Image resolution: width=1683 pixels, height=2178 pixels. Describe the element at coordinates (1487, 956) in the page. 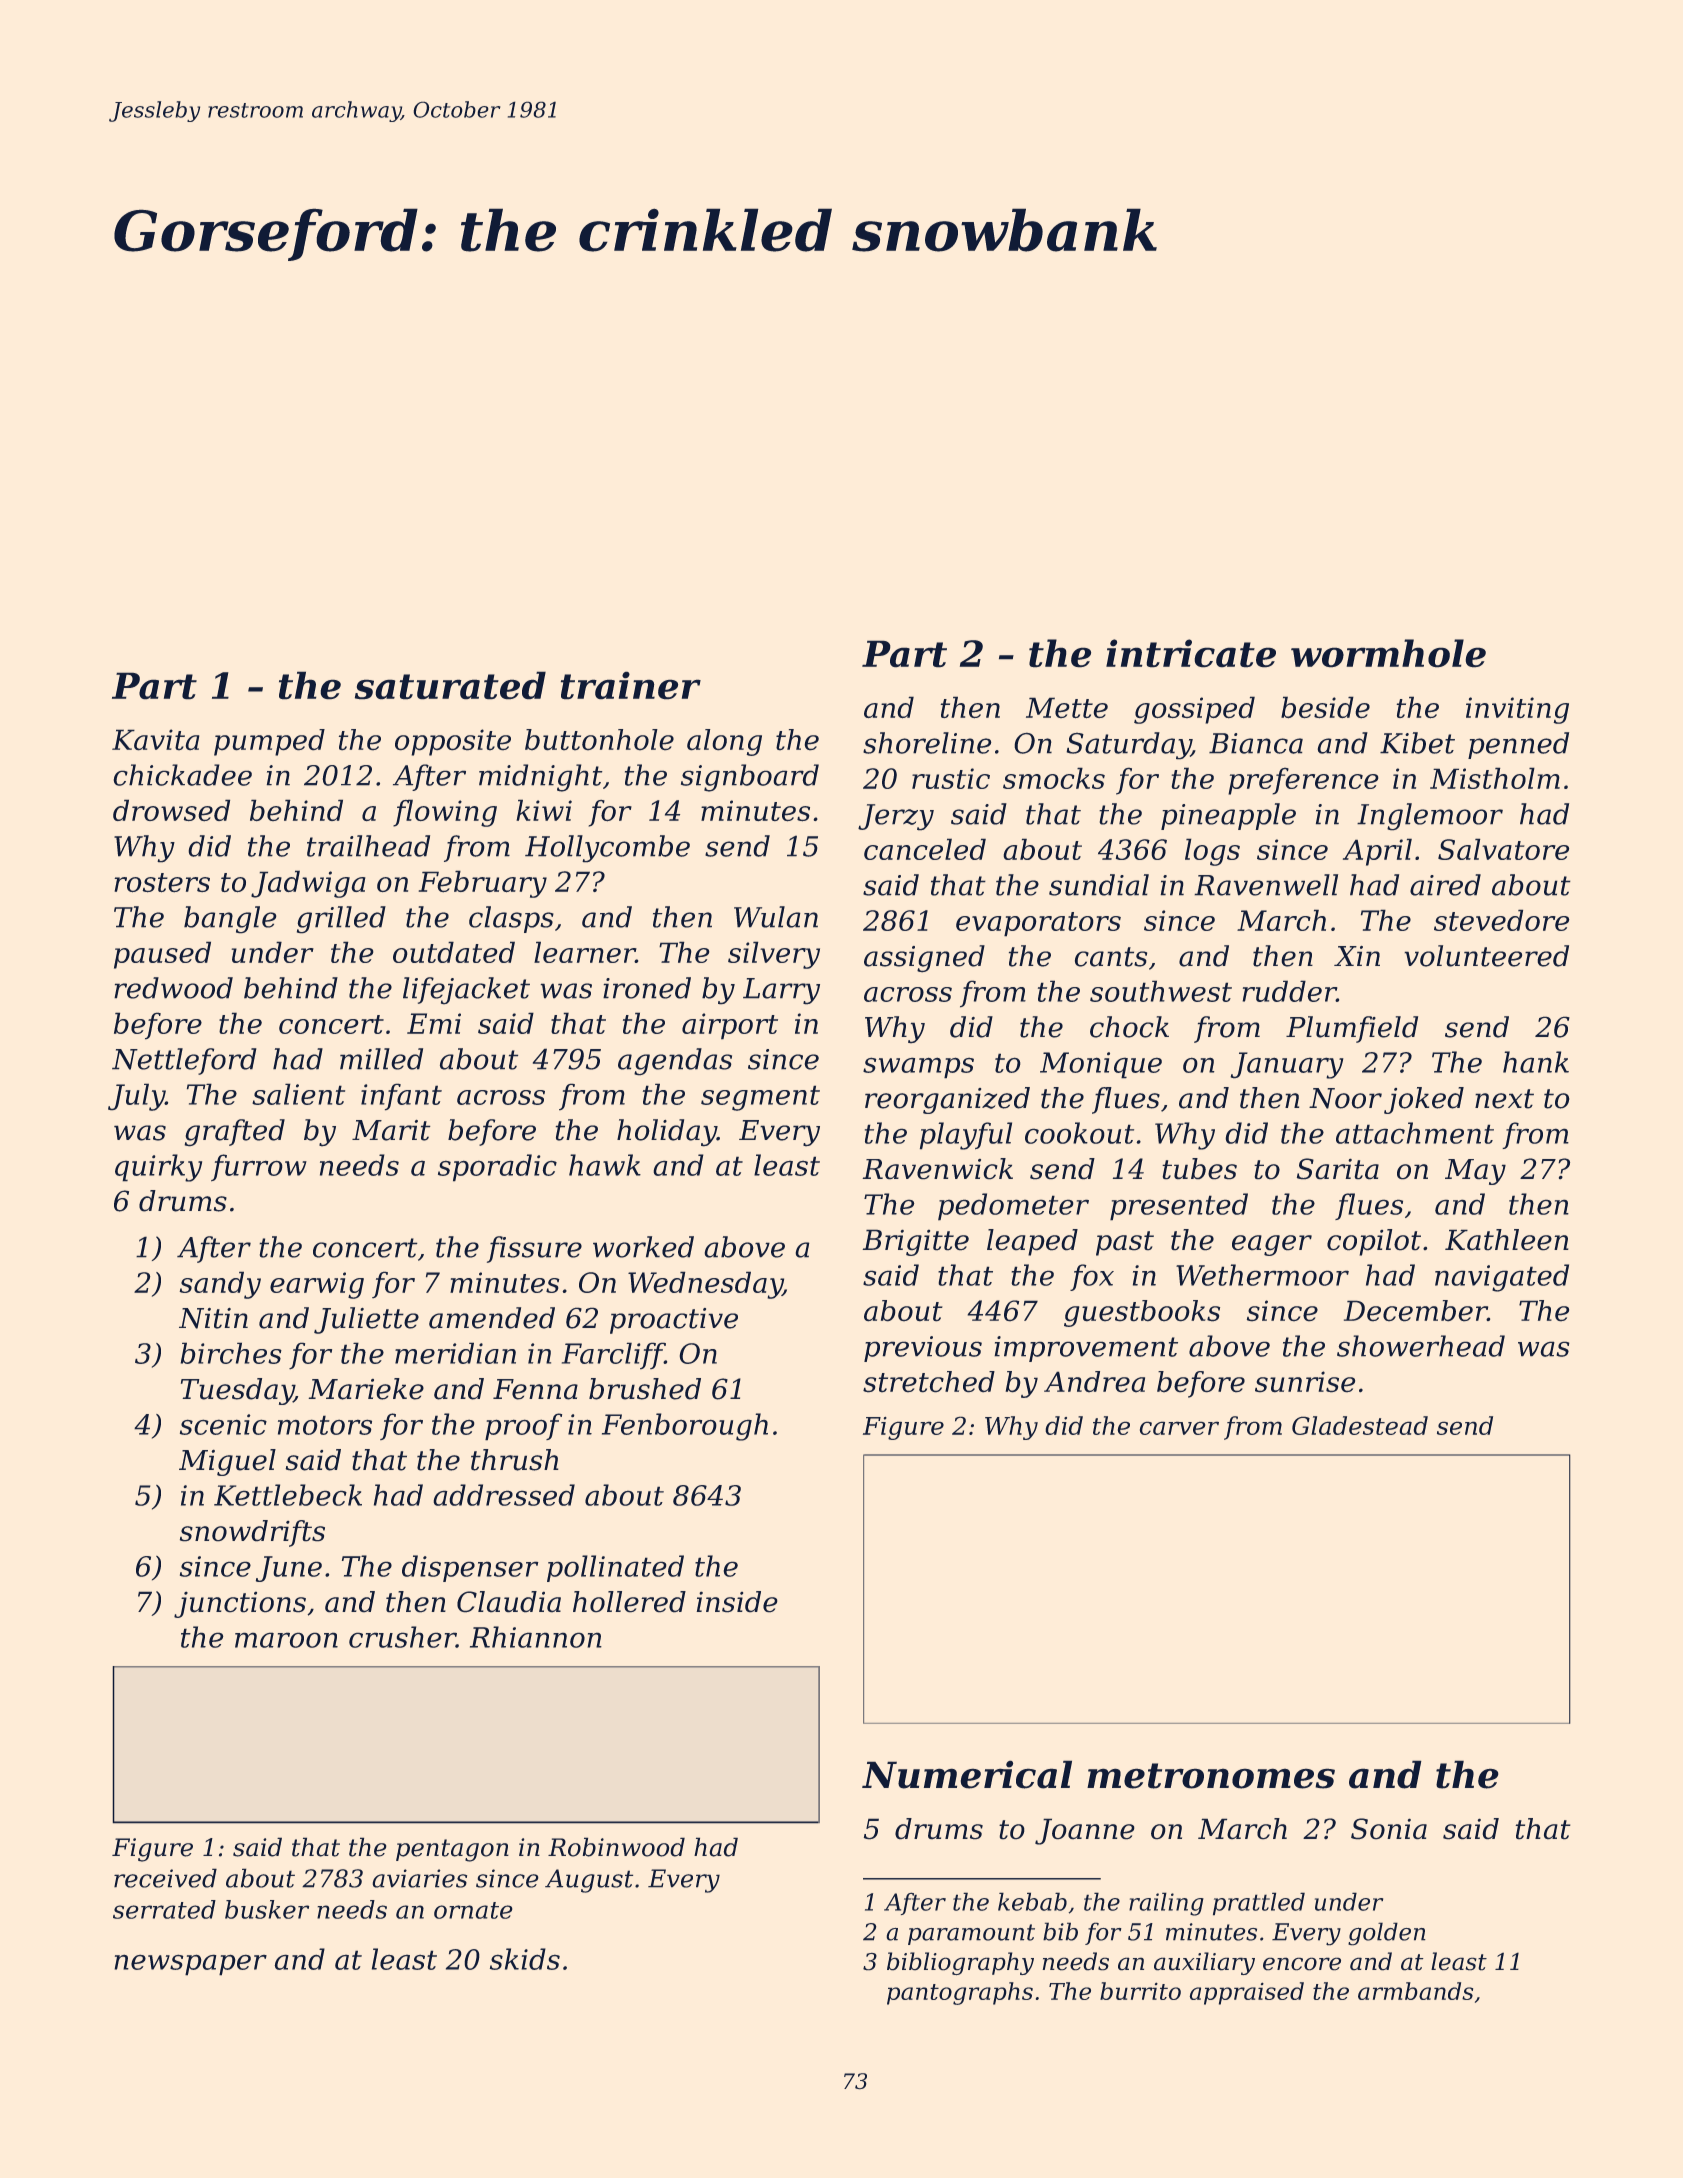

I see `volunteered` at that location.
